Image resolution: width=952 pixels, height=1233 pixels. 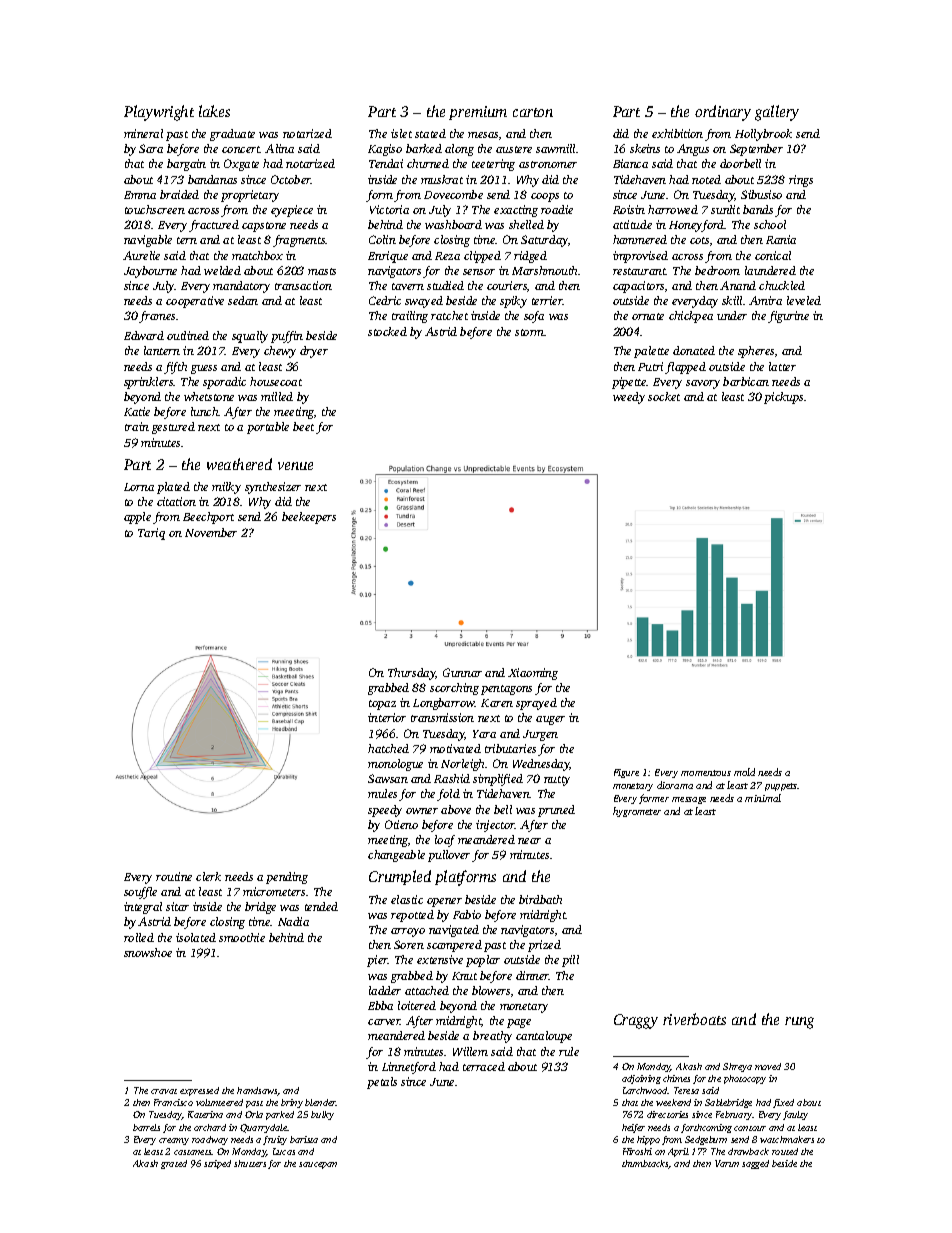 I want to click on momentous, so click(x=706, y=773).
